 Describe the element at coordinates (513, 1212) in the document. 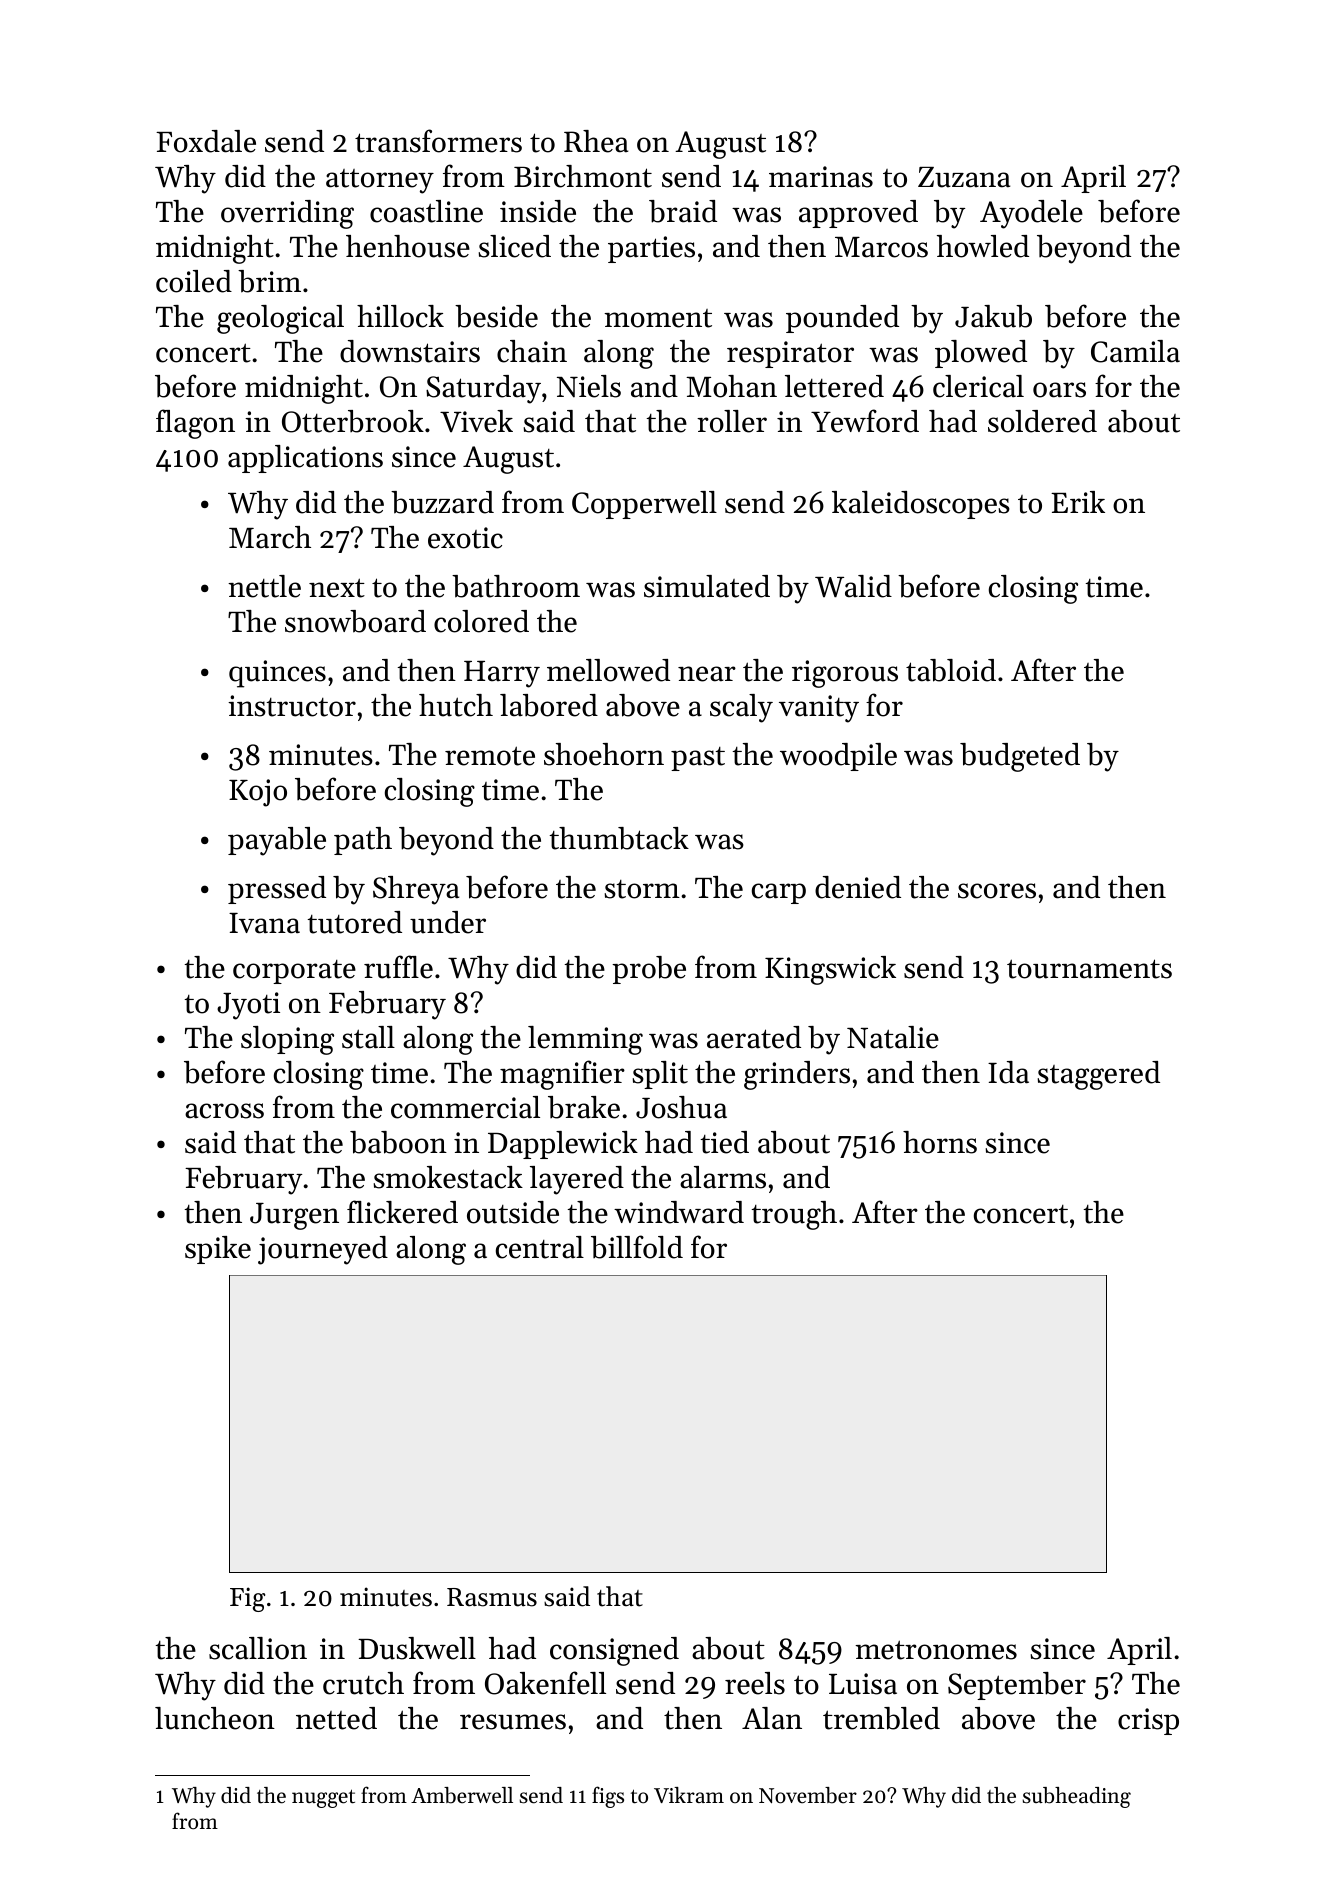

I see `outside` at that location.
